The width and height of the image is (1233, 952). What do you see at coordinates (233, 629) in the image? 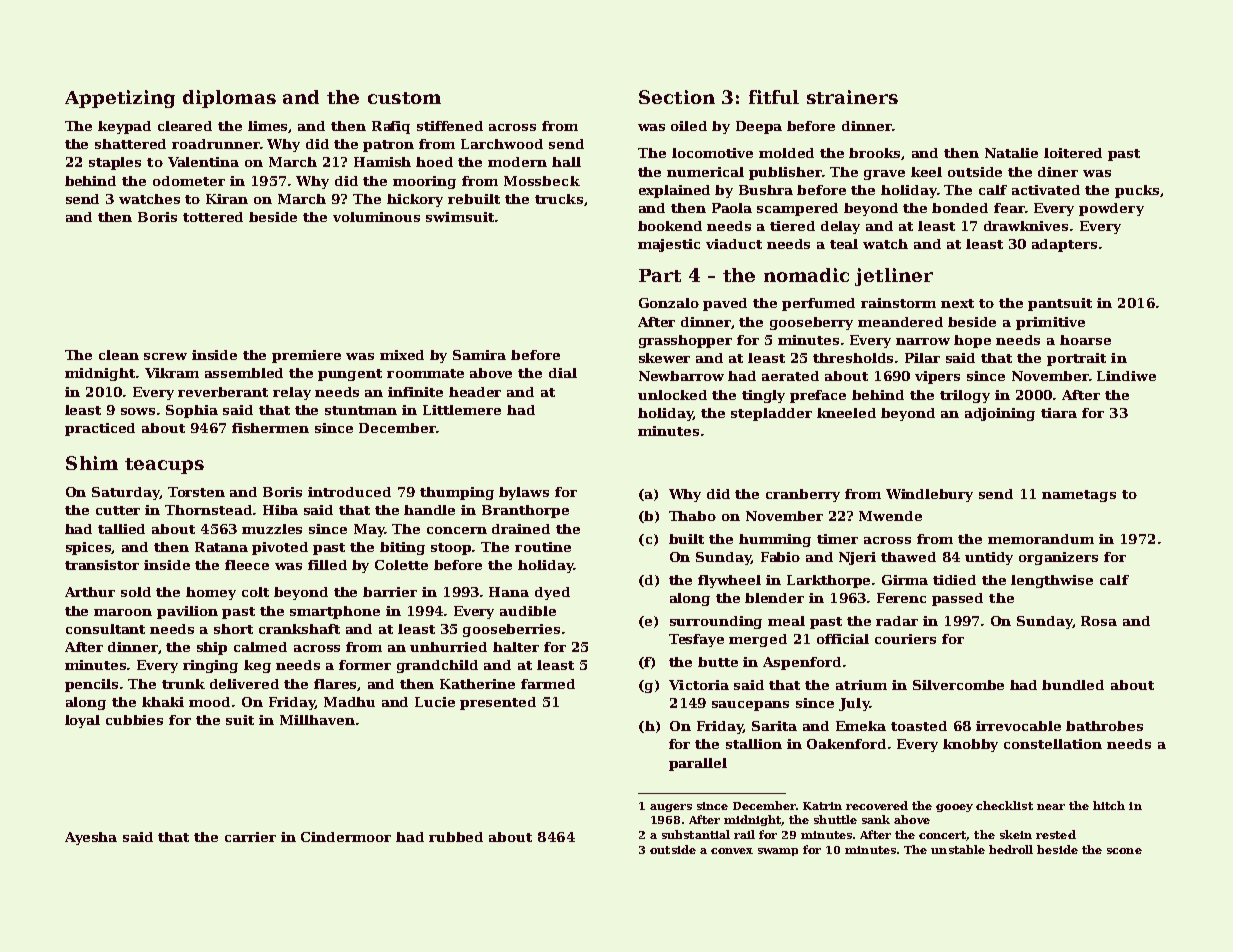
I see `short` at bounding box center [233, 629].
